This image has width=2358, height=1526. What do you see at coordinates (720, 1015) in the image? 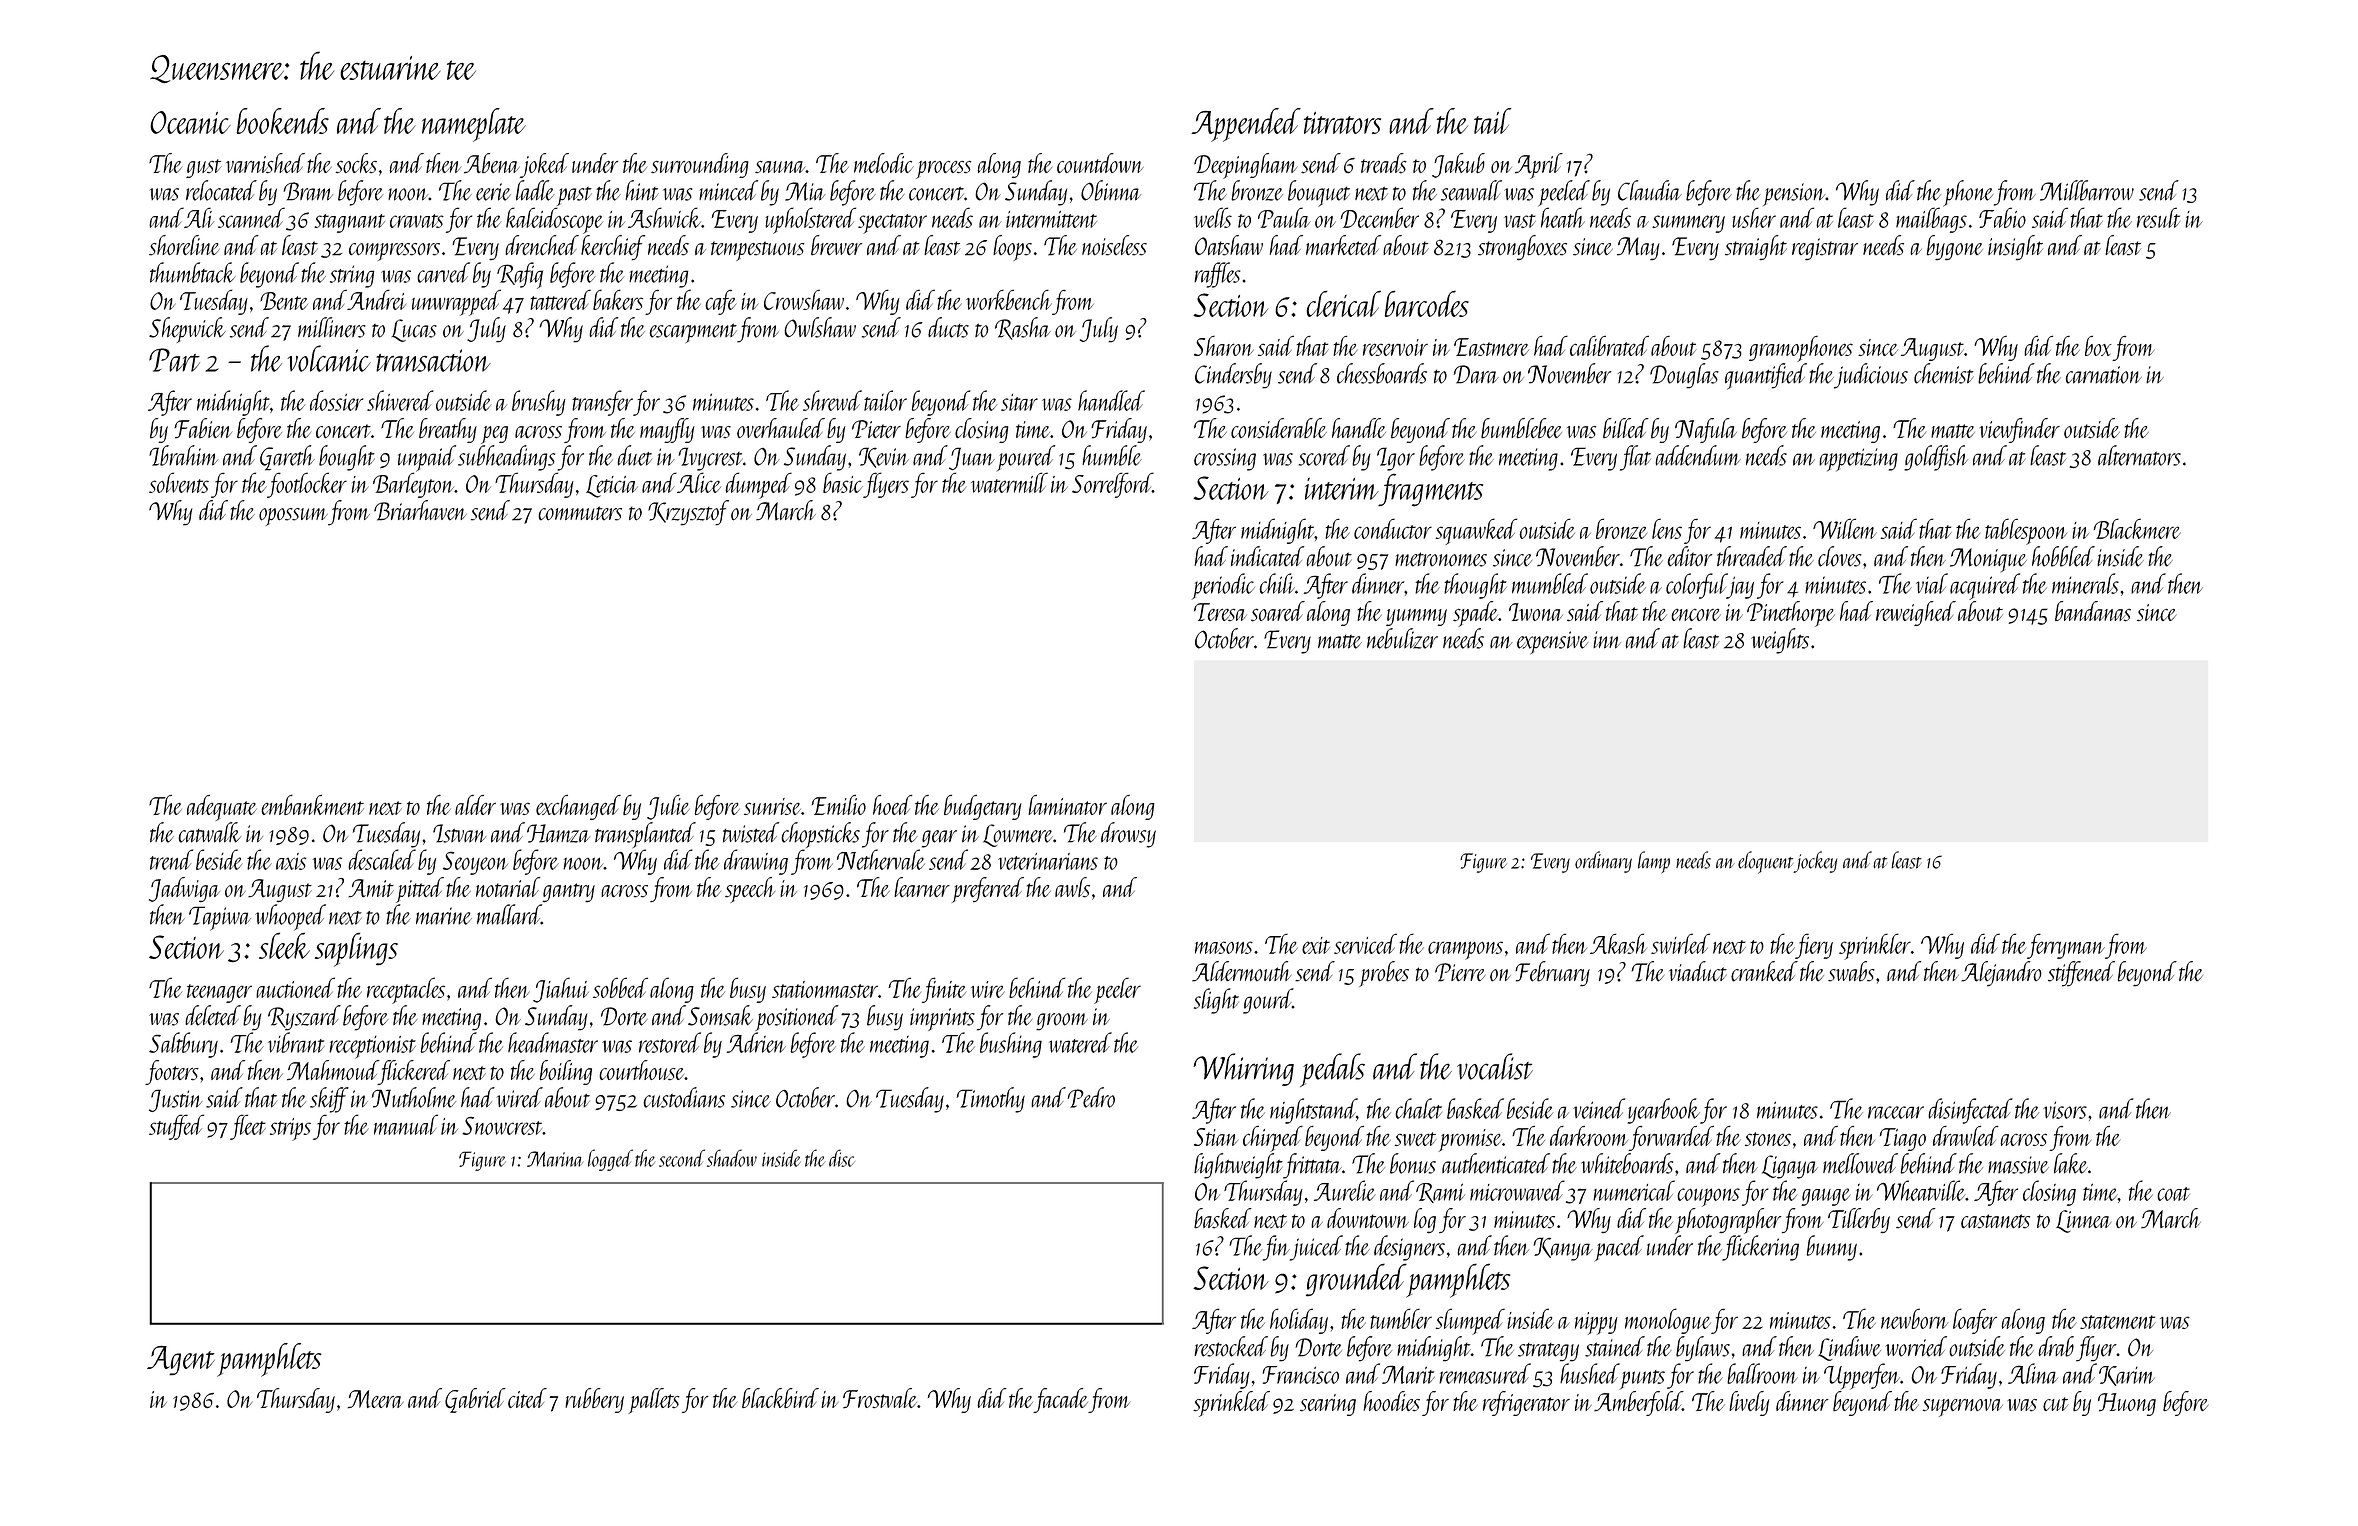
I see `Somsak` at bounding box center [720, 1015].
